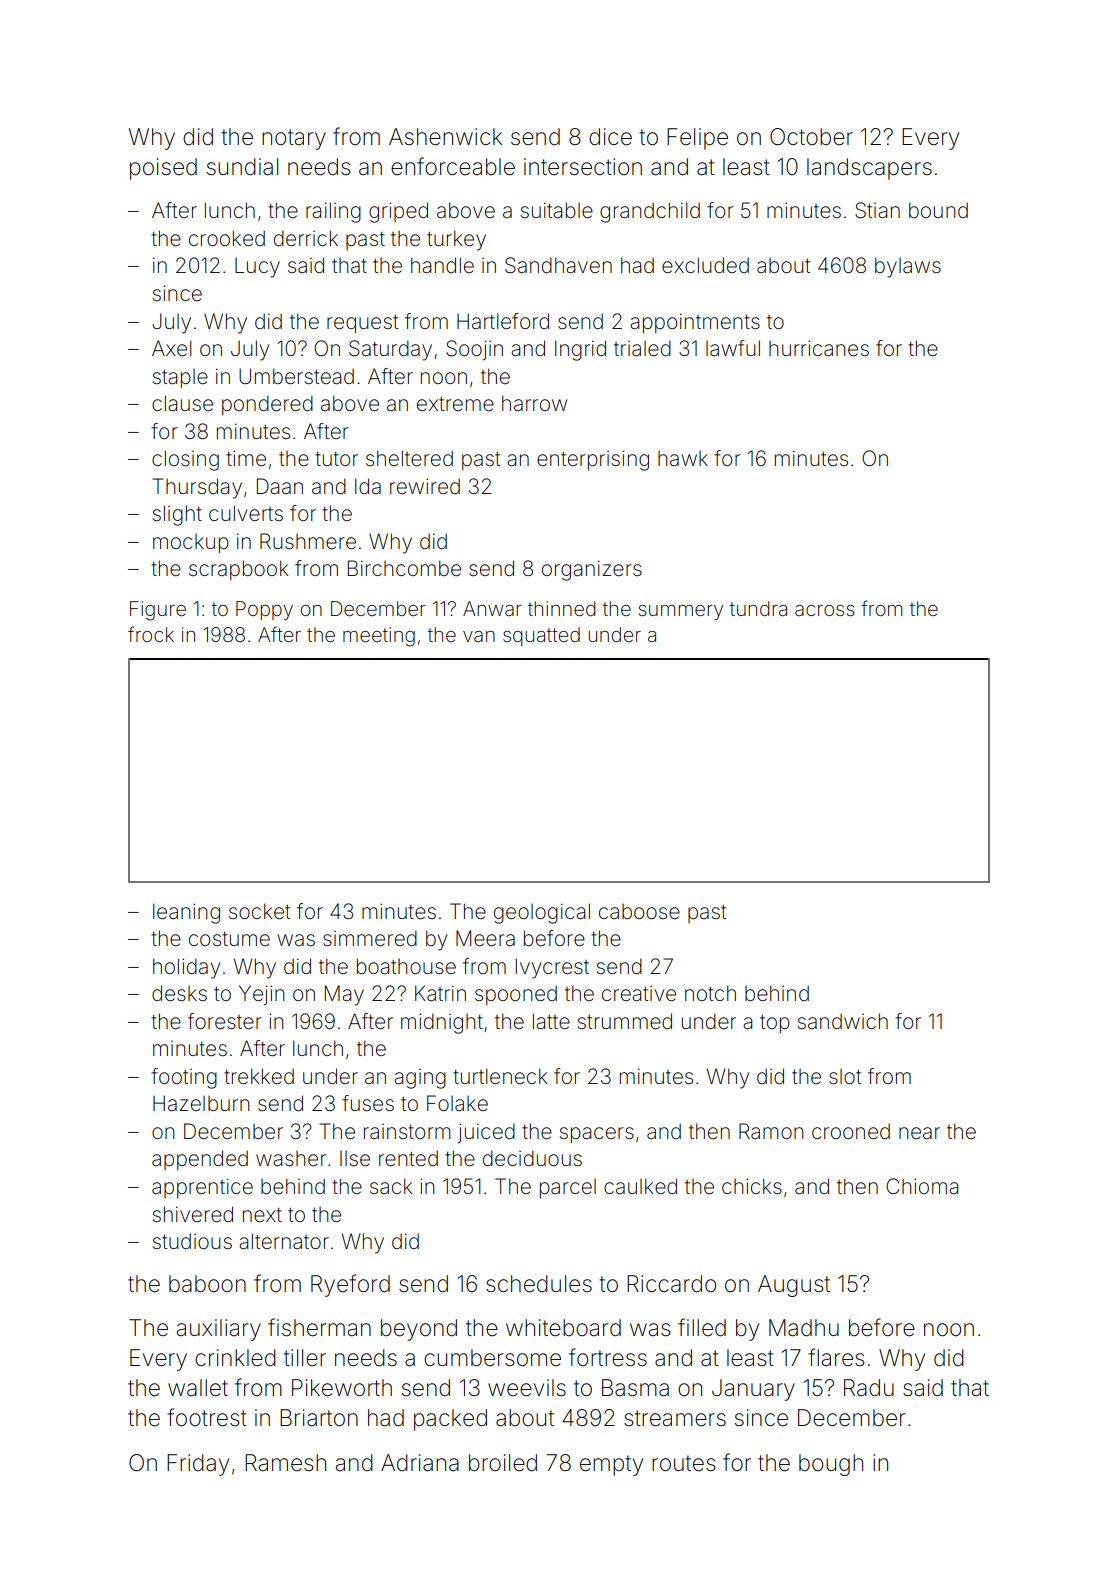 This screenshot has height=1582, width=1118. What do you see at coordinates (163, 169) in the screenshot?
I see `poised` at bounding box center [163, 169].
